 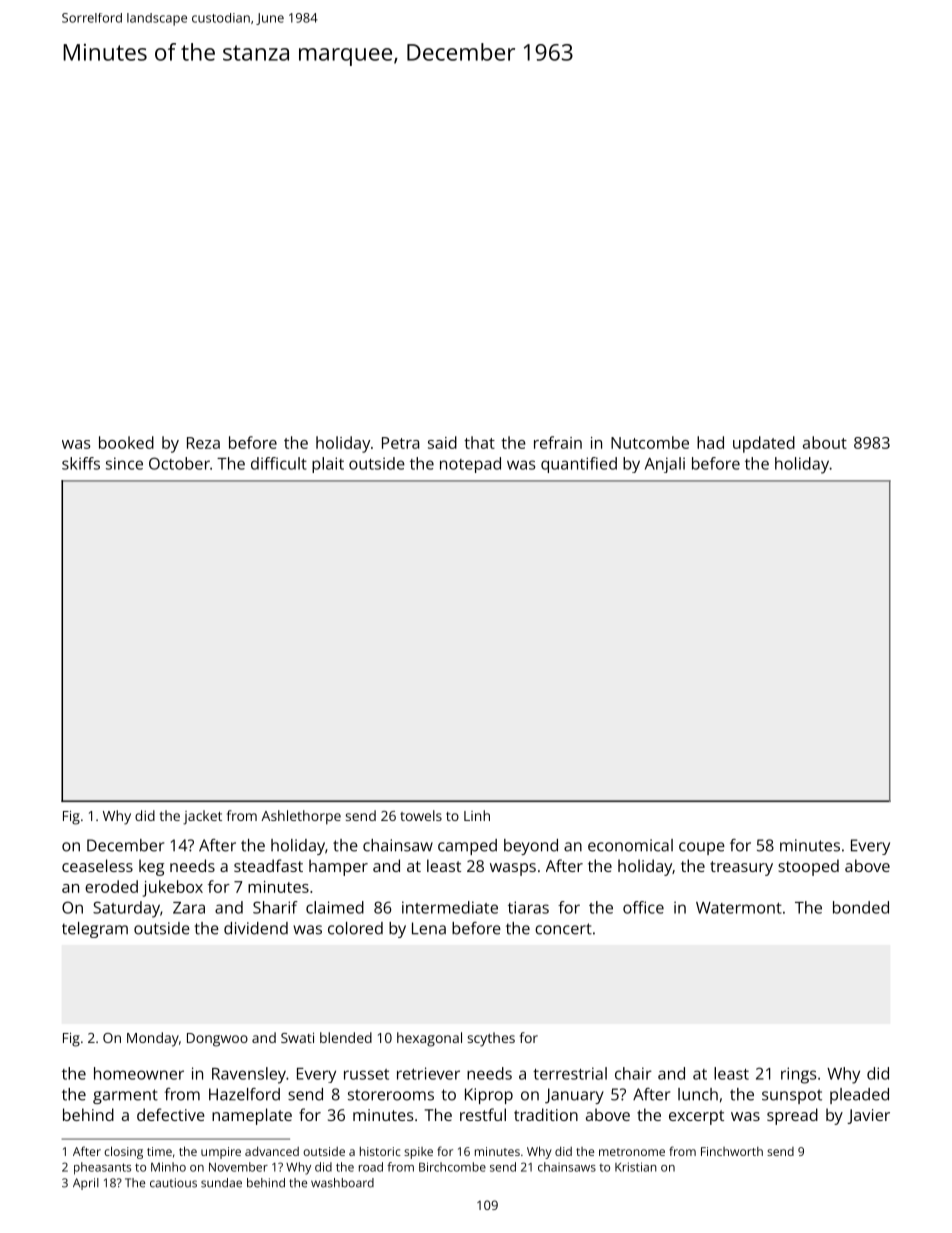 I want to click on said, so click(x=442, y=442).
